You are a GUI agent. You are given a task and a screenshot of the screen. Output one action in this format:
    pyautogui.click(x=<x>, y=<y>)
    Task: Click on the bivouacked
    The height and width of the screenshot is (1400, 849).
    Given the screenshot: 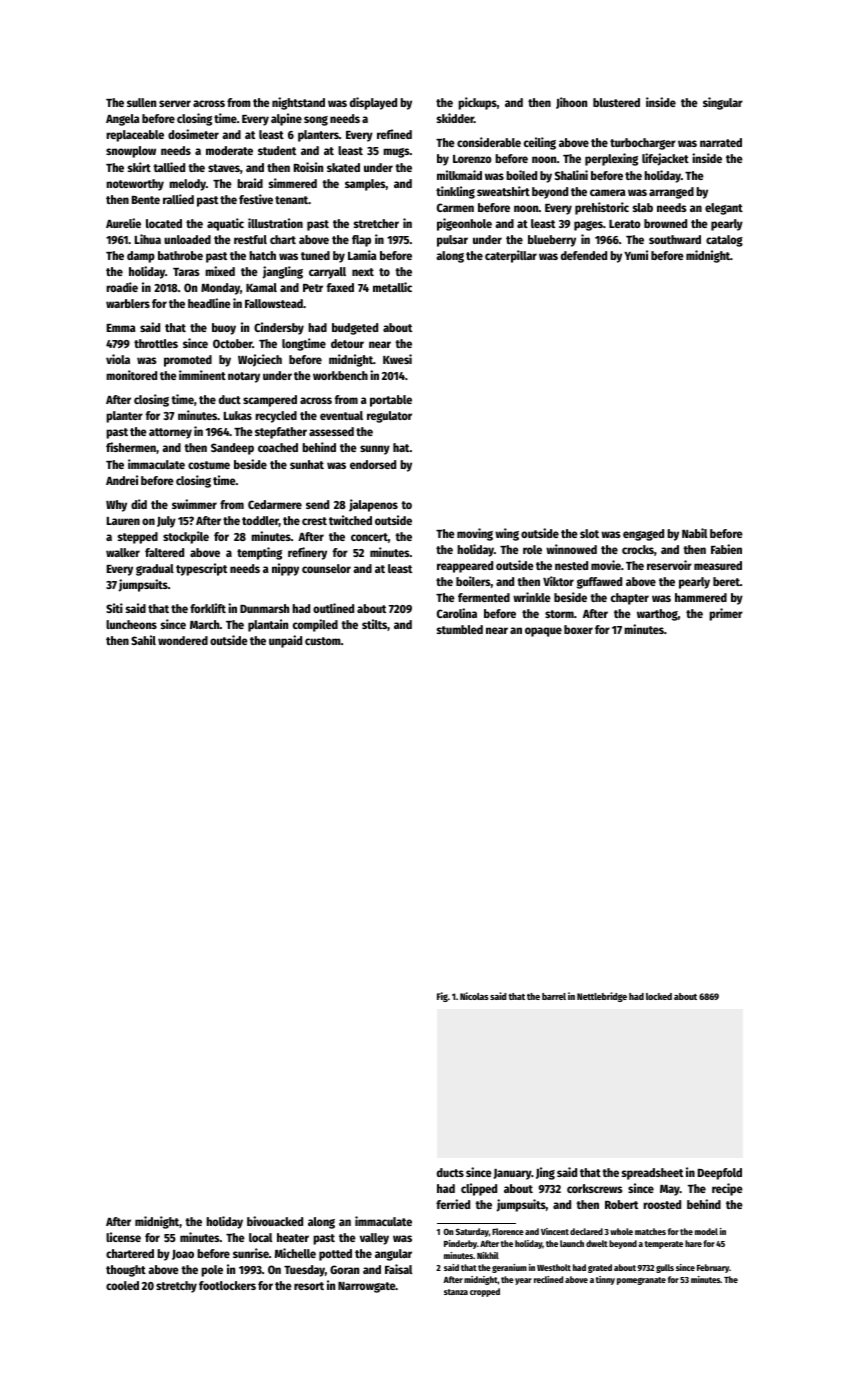 What is the action you would take?
    pyautogui.click(x=275, y=1221)
